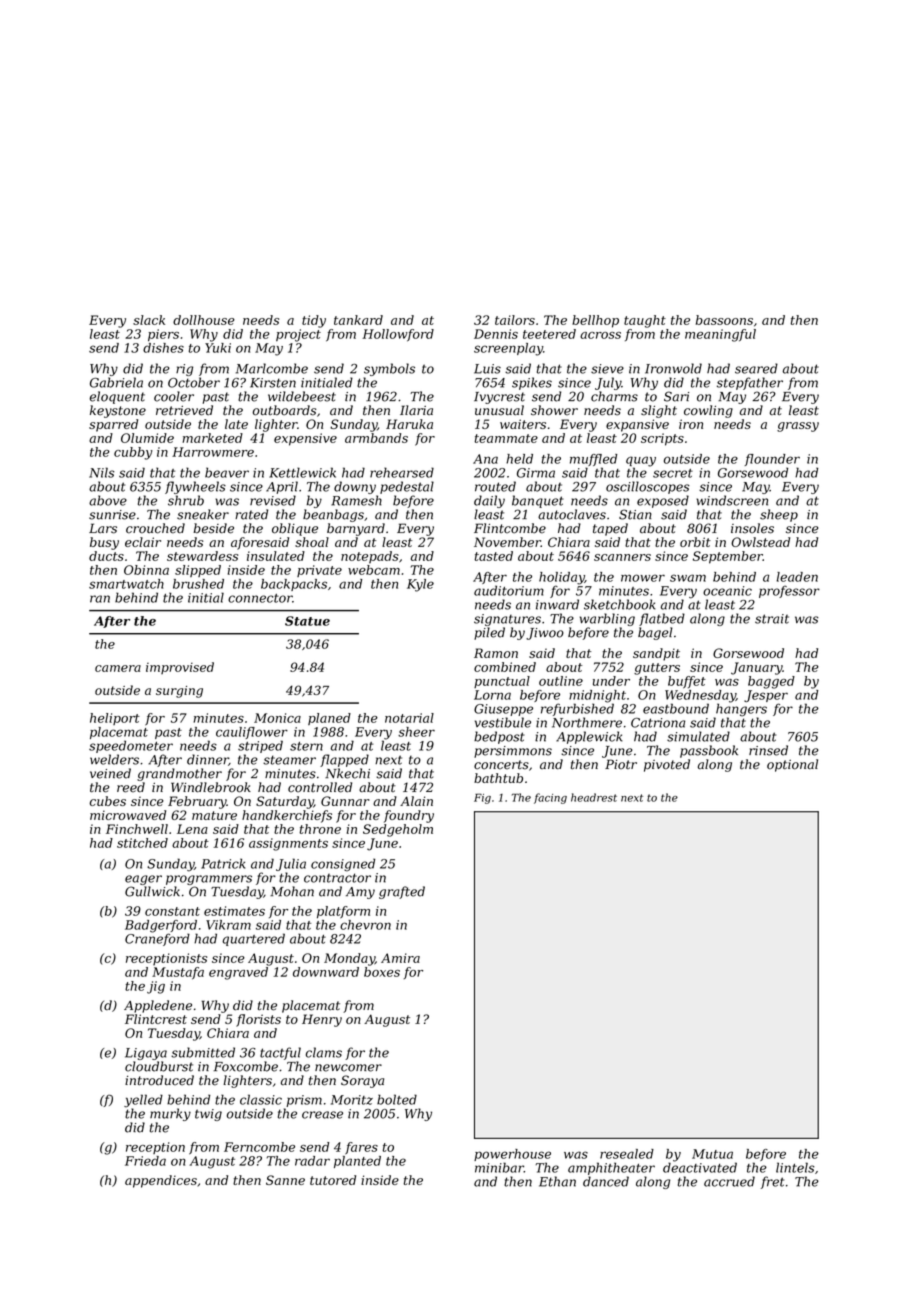 This page has width=908, height=1316. Describe the element at coordinates (708, 411) in the page. I see `cowling` at that location.
